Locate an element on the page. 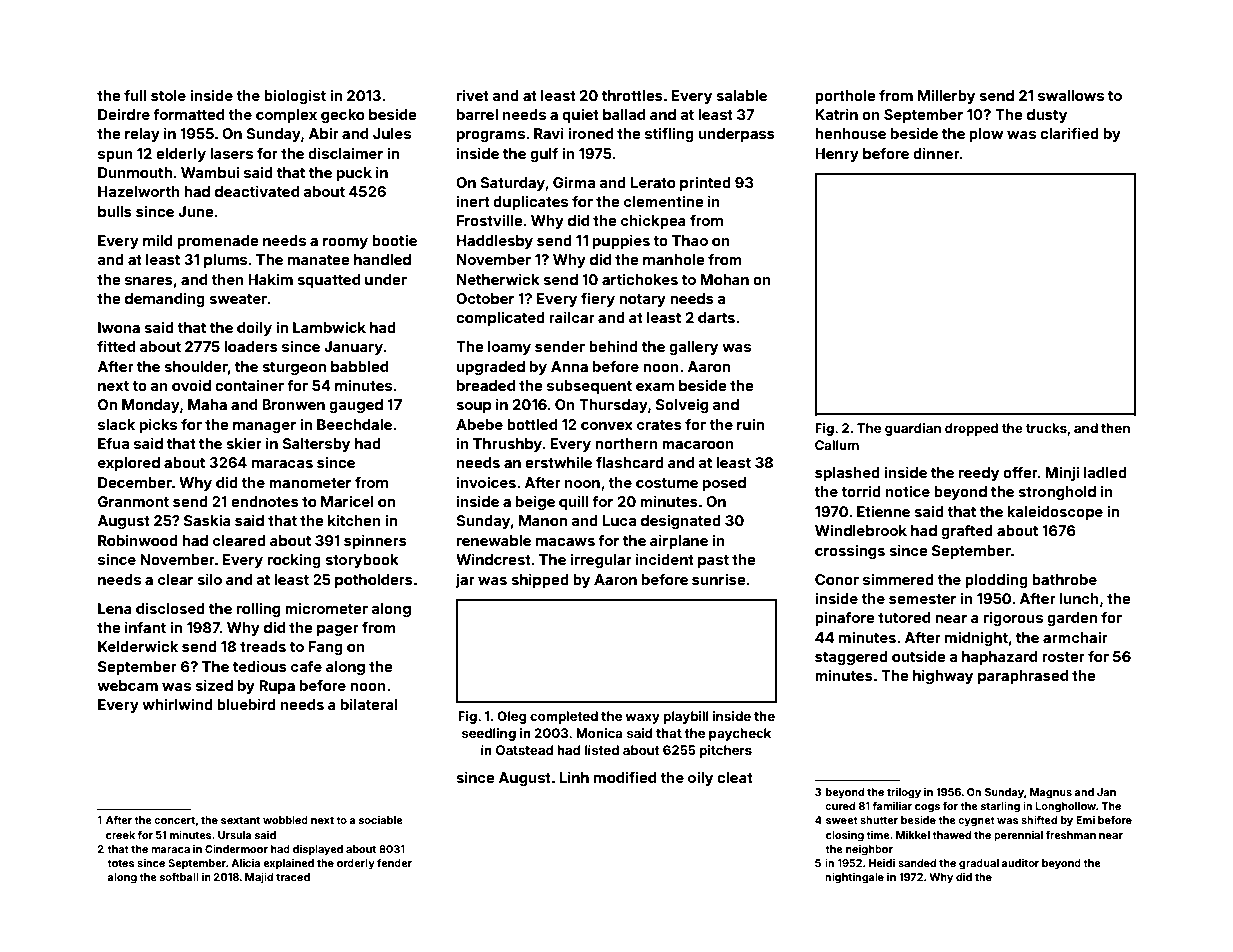  full is located at coordinates (135, 95).
